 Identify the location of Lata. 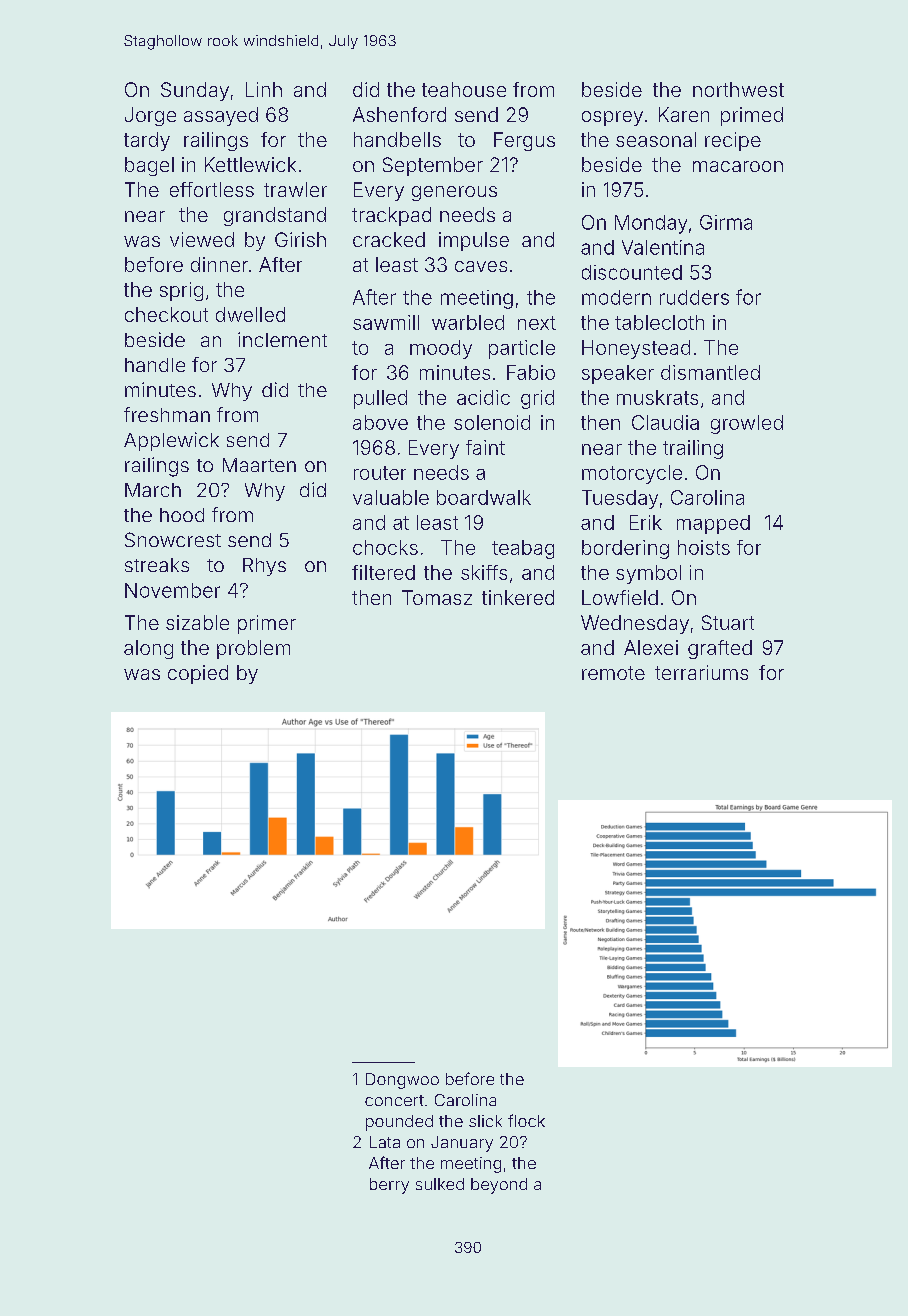
(385, 1142).
